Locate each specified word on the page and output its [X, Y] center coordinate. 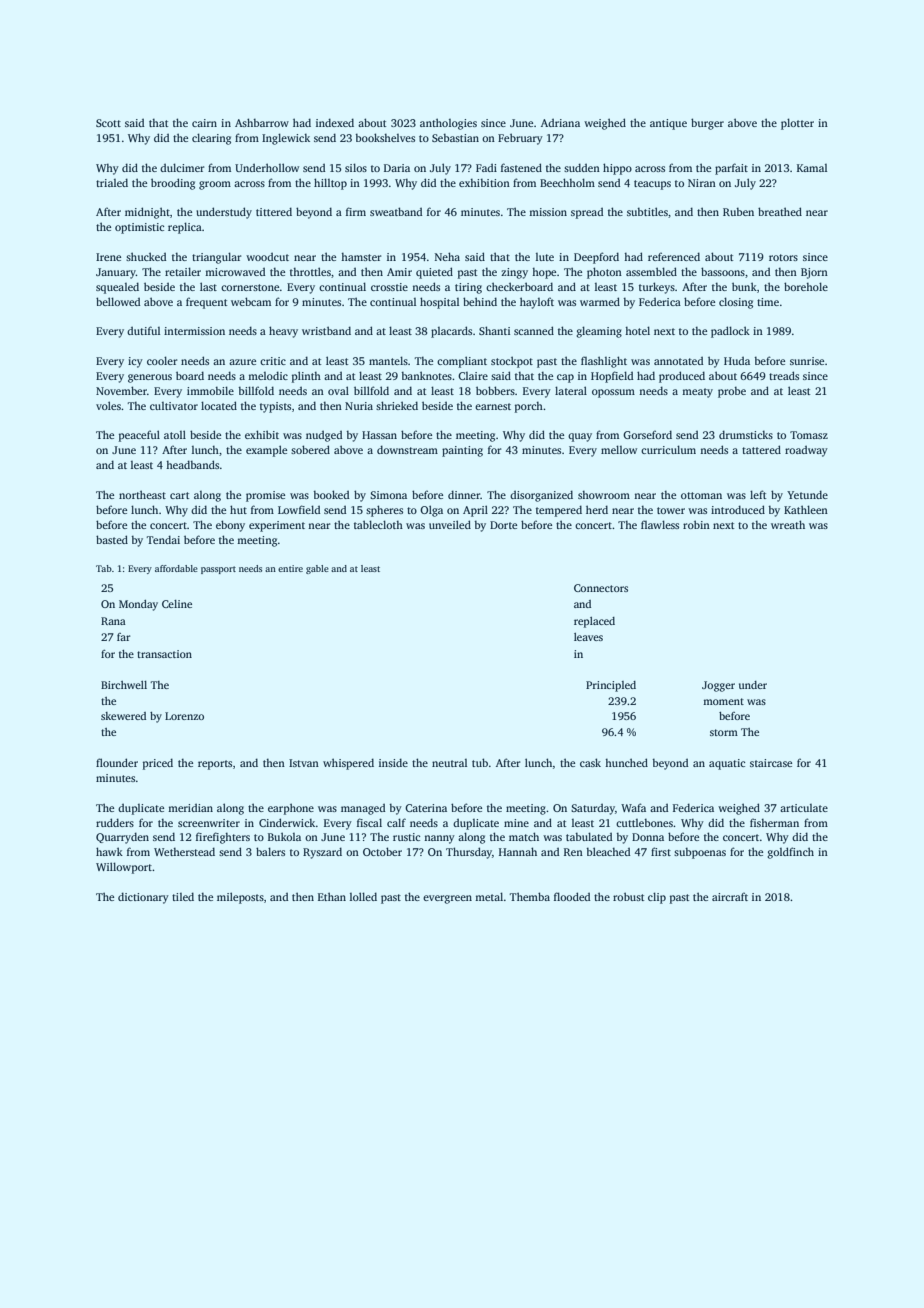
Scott [108, 123]
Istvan [304, 763]
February [520, 139]
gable [317, 569]
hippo [617, 169]
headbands [192, 464]
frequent [206, 303]
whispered [348, 764]
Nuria [359, 406]
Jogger [718, 686]
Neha [447, 256]
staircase [771, 763]
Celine [177, 604]
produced [682, 377]
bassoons [723, 271]
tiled [183, 896]
